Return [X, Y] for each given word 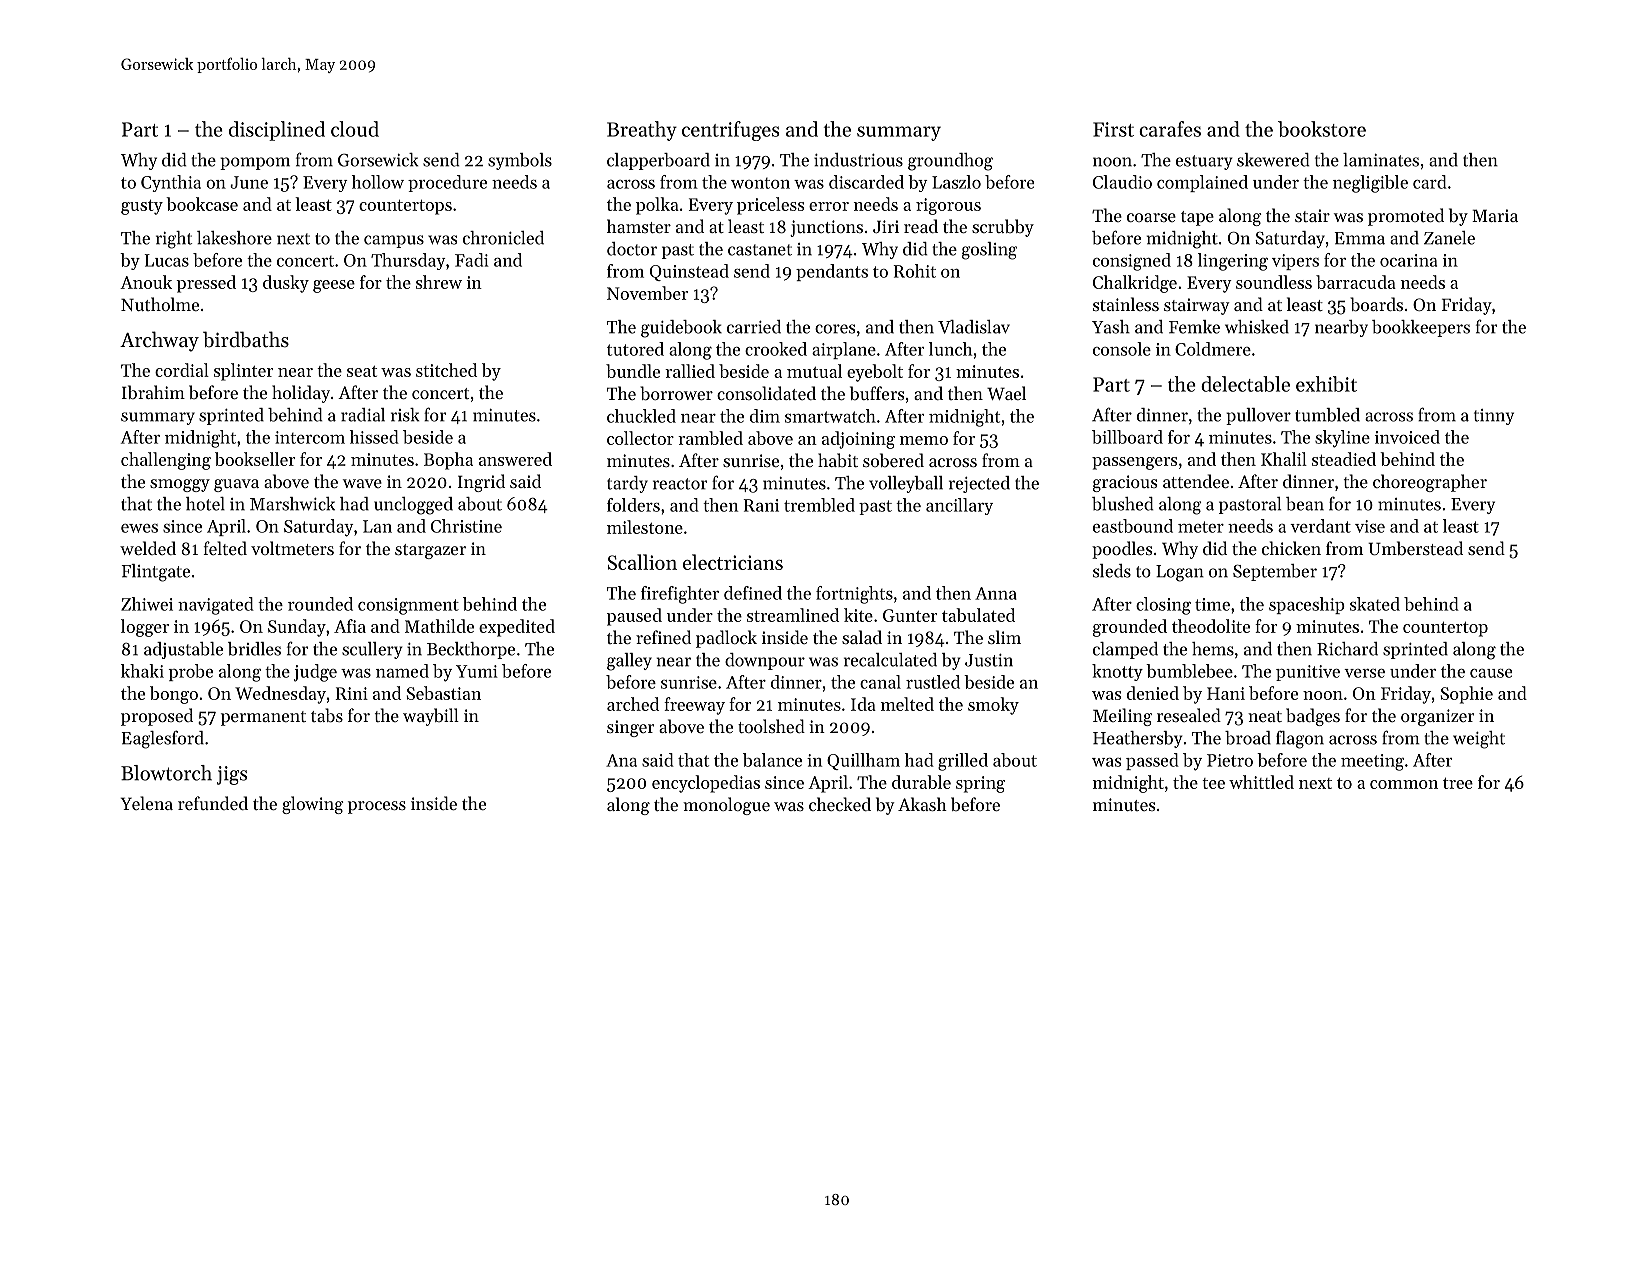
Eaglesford [162, 739]
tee [1213, 783]
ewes [139, 528]
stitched [446, 370]
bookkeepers [1421, 328]
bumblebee [1189, 671]
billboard [1127, 437]
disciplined [277, 131]
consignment [408, 606]
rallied [690, 371]
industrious [858, 160]
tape [1197, 218]
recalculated [890, 660]
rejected [979, 484]
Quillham [863, 761]
